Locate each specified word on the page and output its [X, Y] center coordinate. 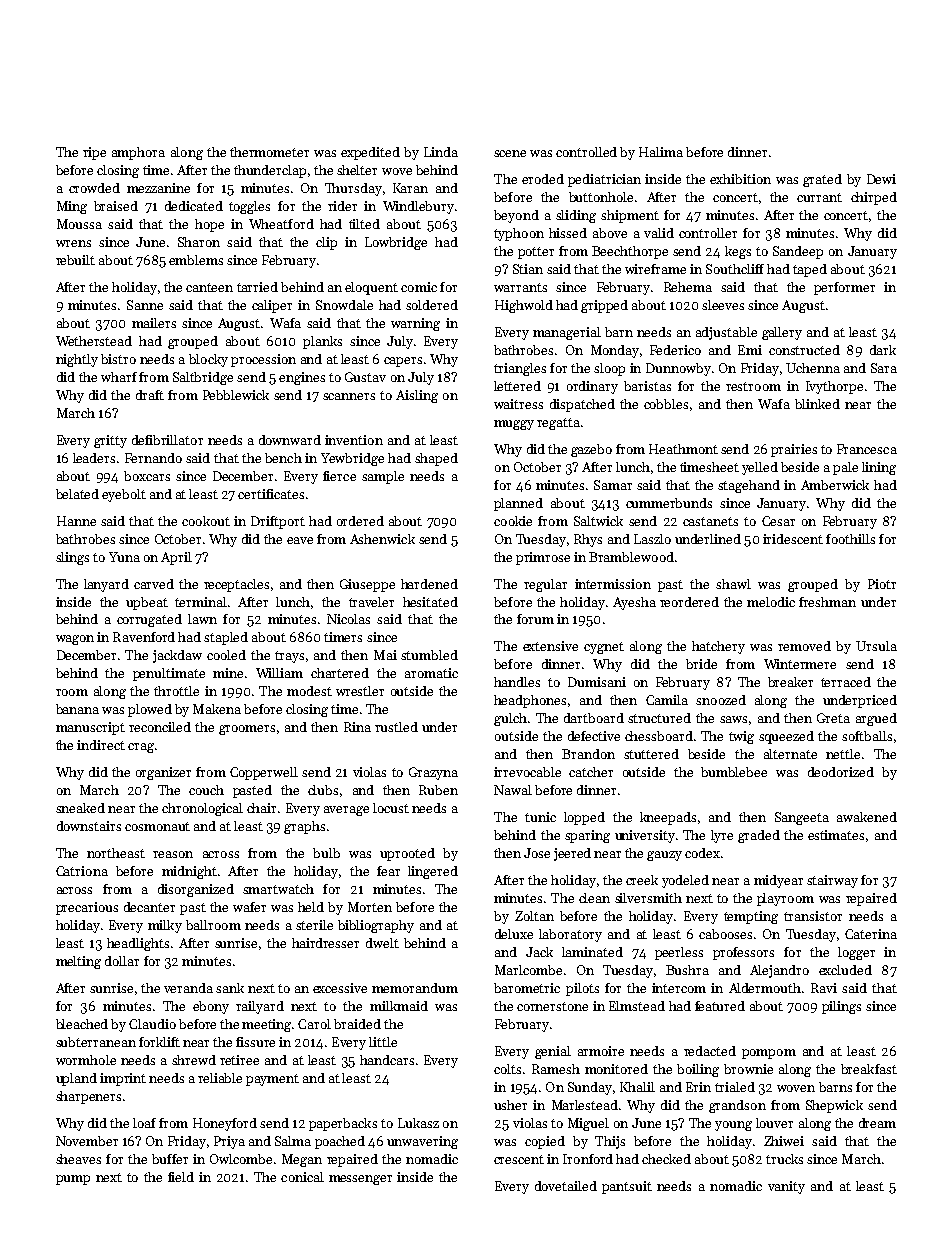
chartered [340, 673]
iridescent [793, 539]
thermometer [269, 152]
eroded [543, 179]
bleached [82, 1024]
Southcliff [735, 269]
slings [72, 558]
